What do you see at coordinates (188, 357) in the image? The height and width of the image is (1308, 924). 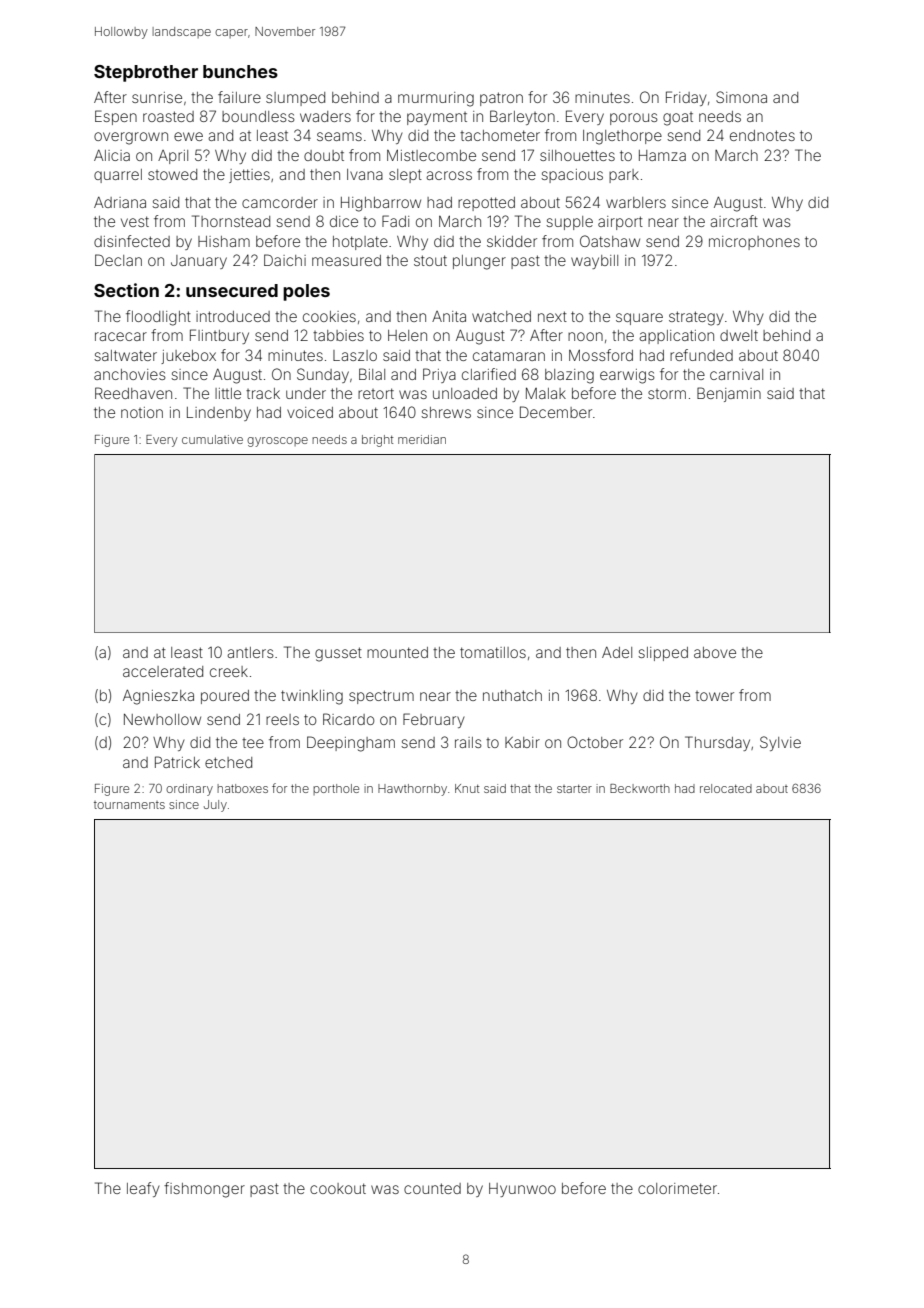 I see `jukebox` at bounding box center [188, 357].
